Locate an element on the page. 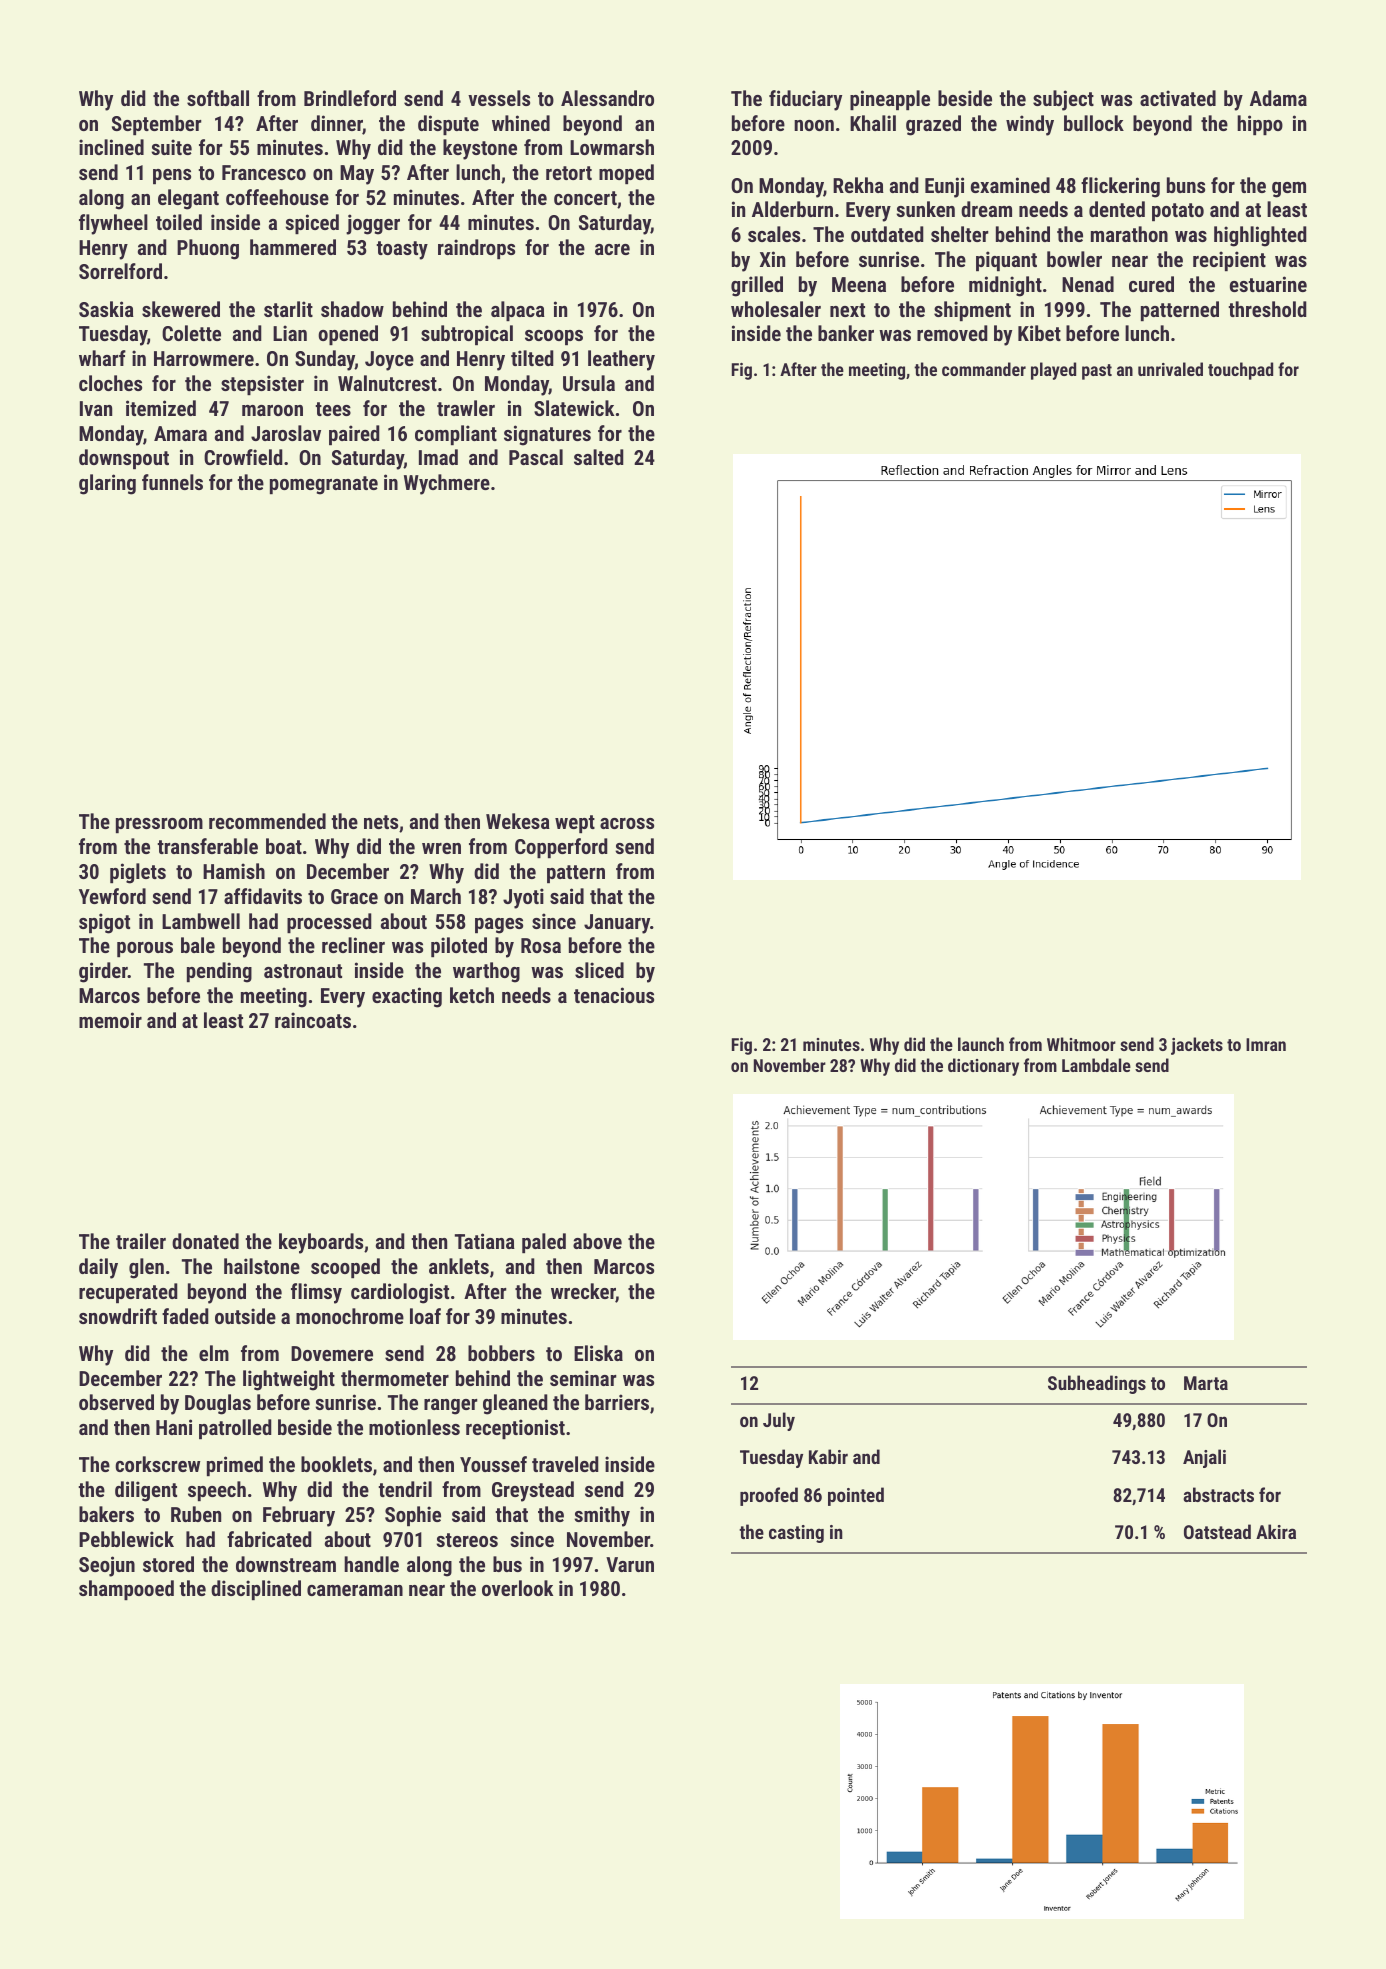 The image size is (1386, 1969). noon is located at coordinates (814, 125).
